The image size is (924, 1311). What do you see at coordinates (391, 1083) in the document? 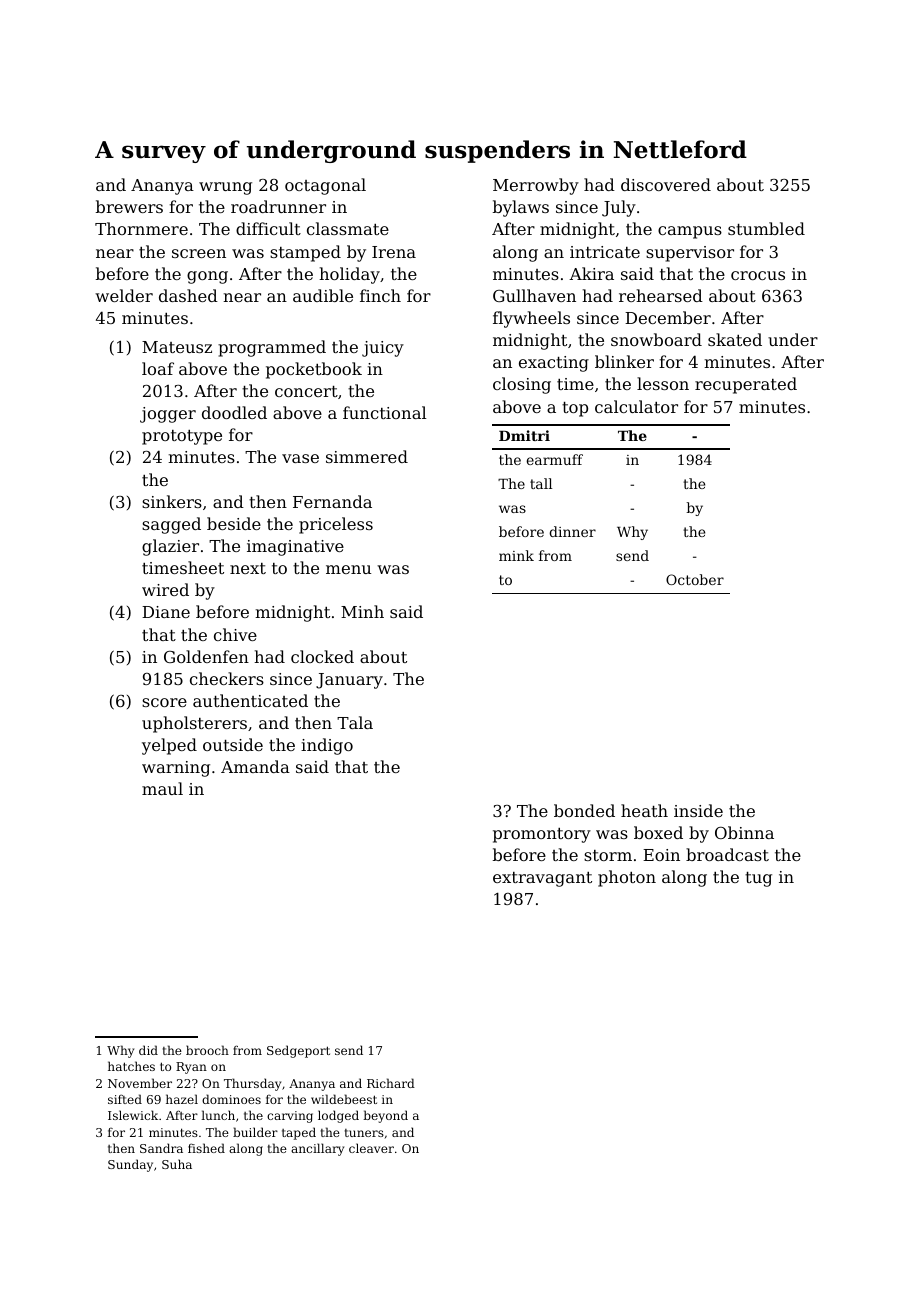
I see `Richard` at bounding box center [391, 1083].
